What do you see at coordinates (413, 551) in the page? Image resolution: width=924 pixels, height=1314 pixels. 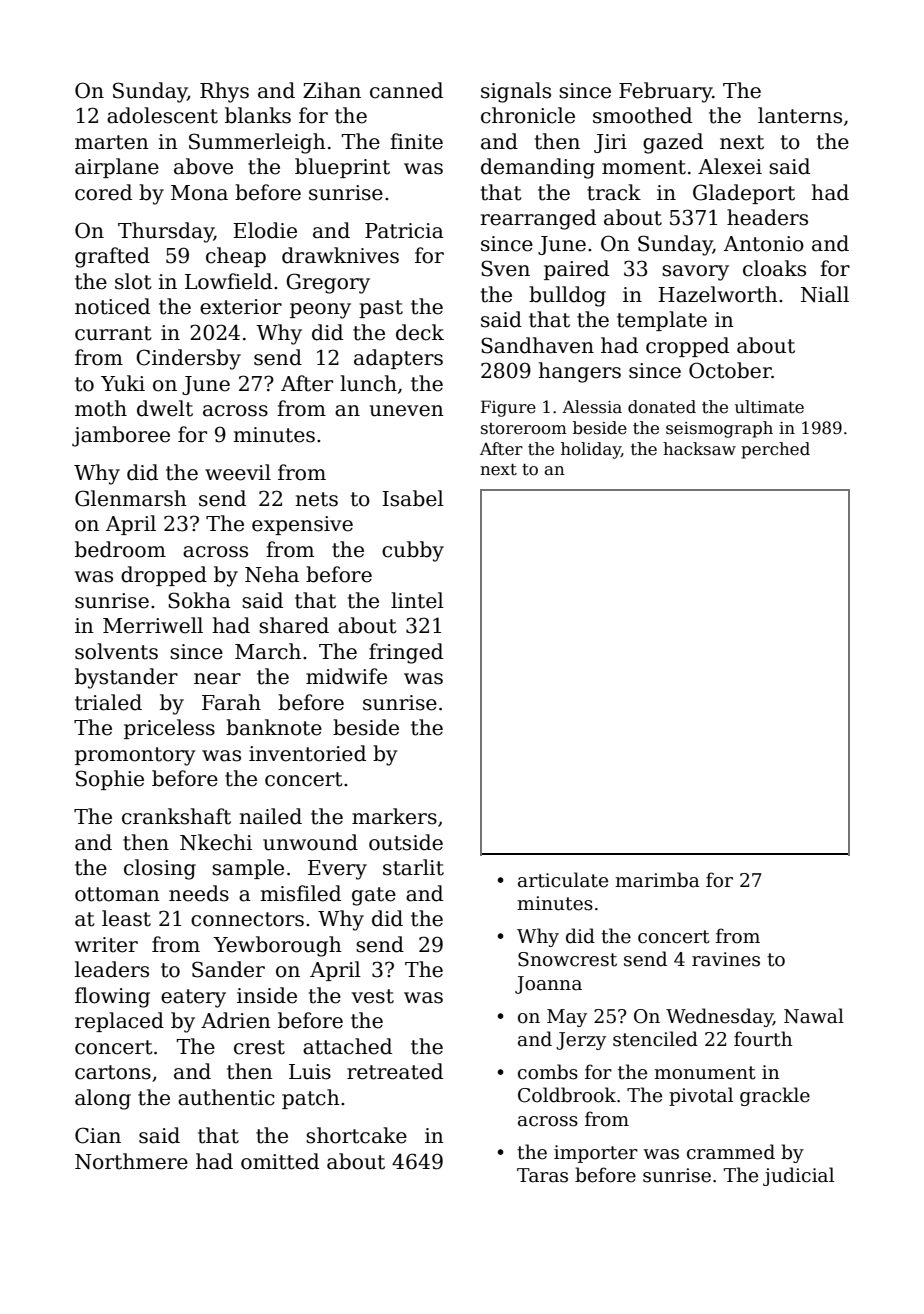 I see `cubby` at bounding box center [413, 551].
